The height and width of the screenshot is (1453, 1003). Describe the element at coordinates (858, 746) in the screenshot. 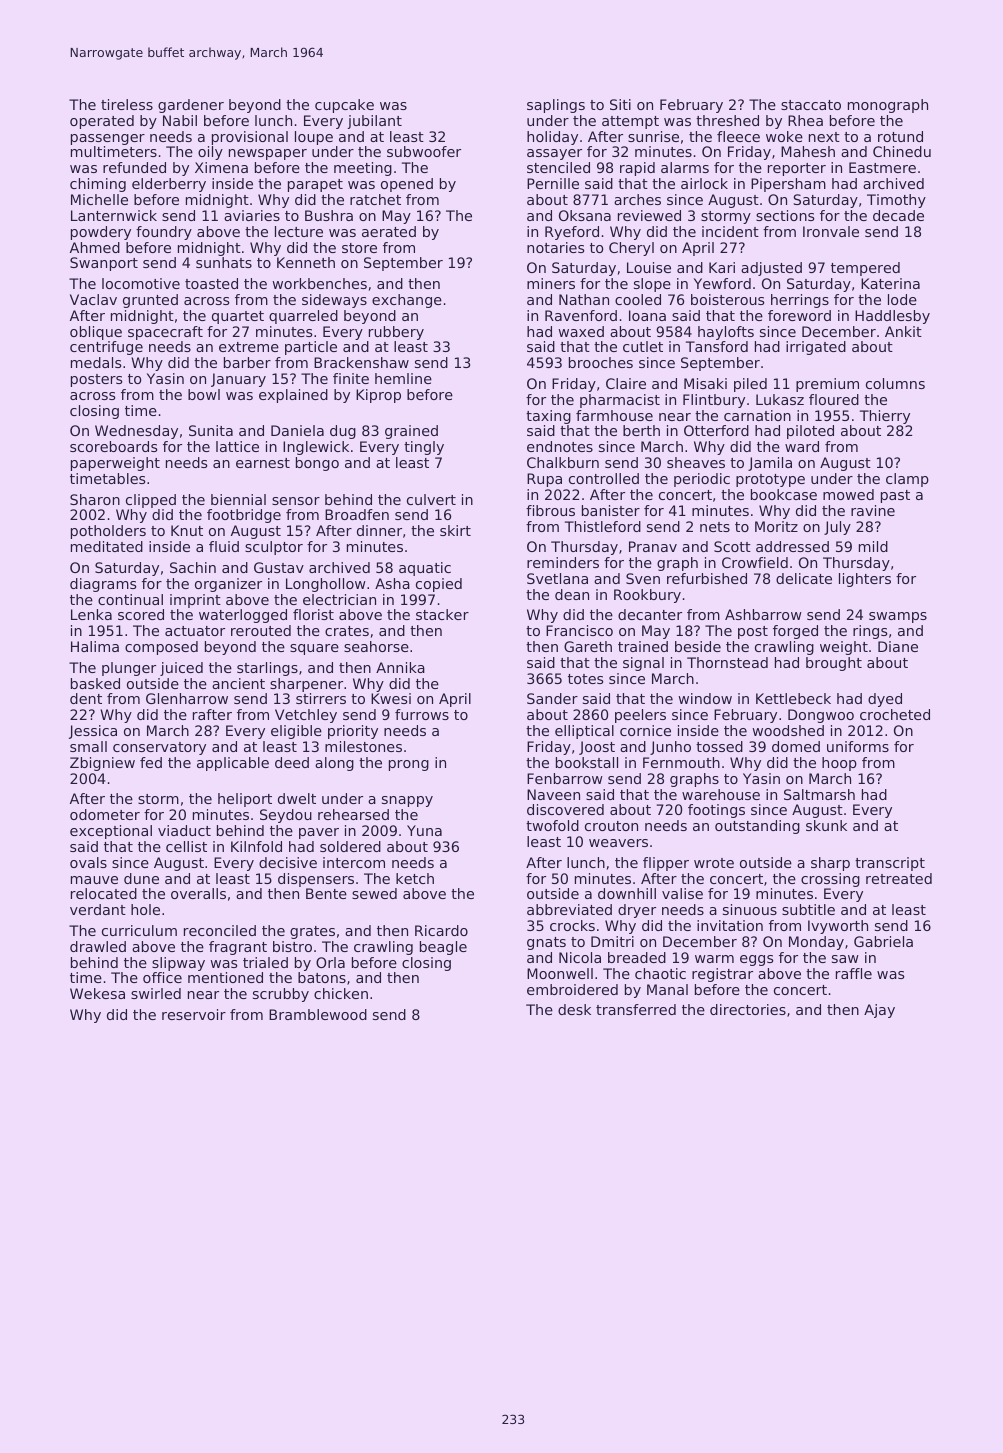

I see `uniforms` at that location.
